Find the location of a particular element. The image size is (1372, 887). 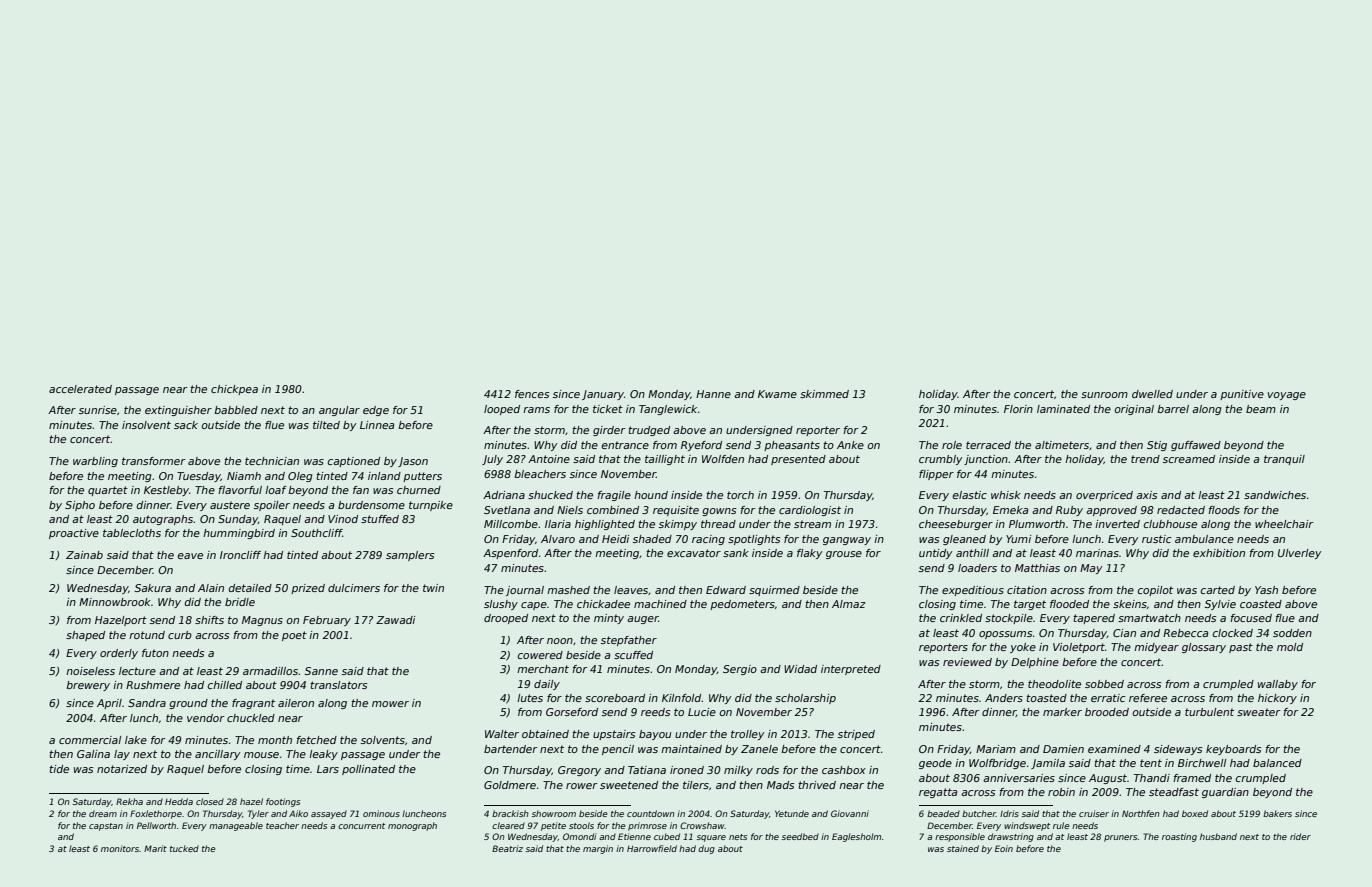

Walter is located at coordinates (502, 734).
